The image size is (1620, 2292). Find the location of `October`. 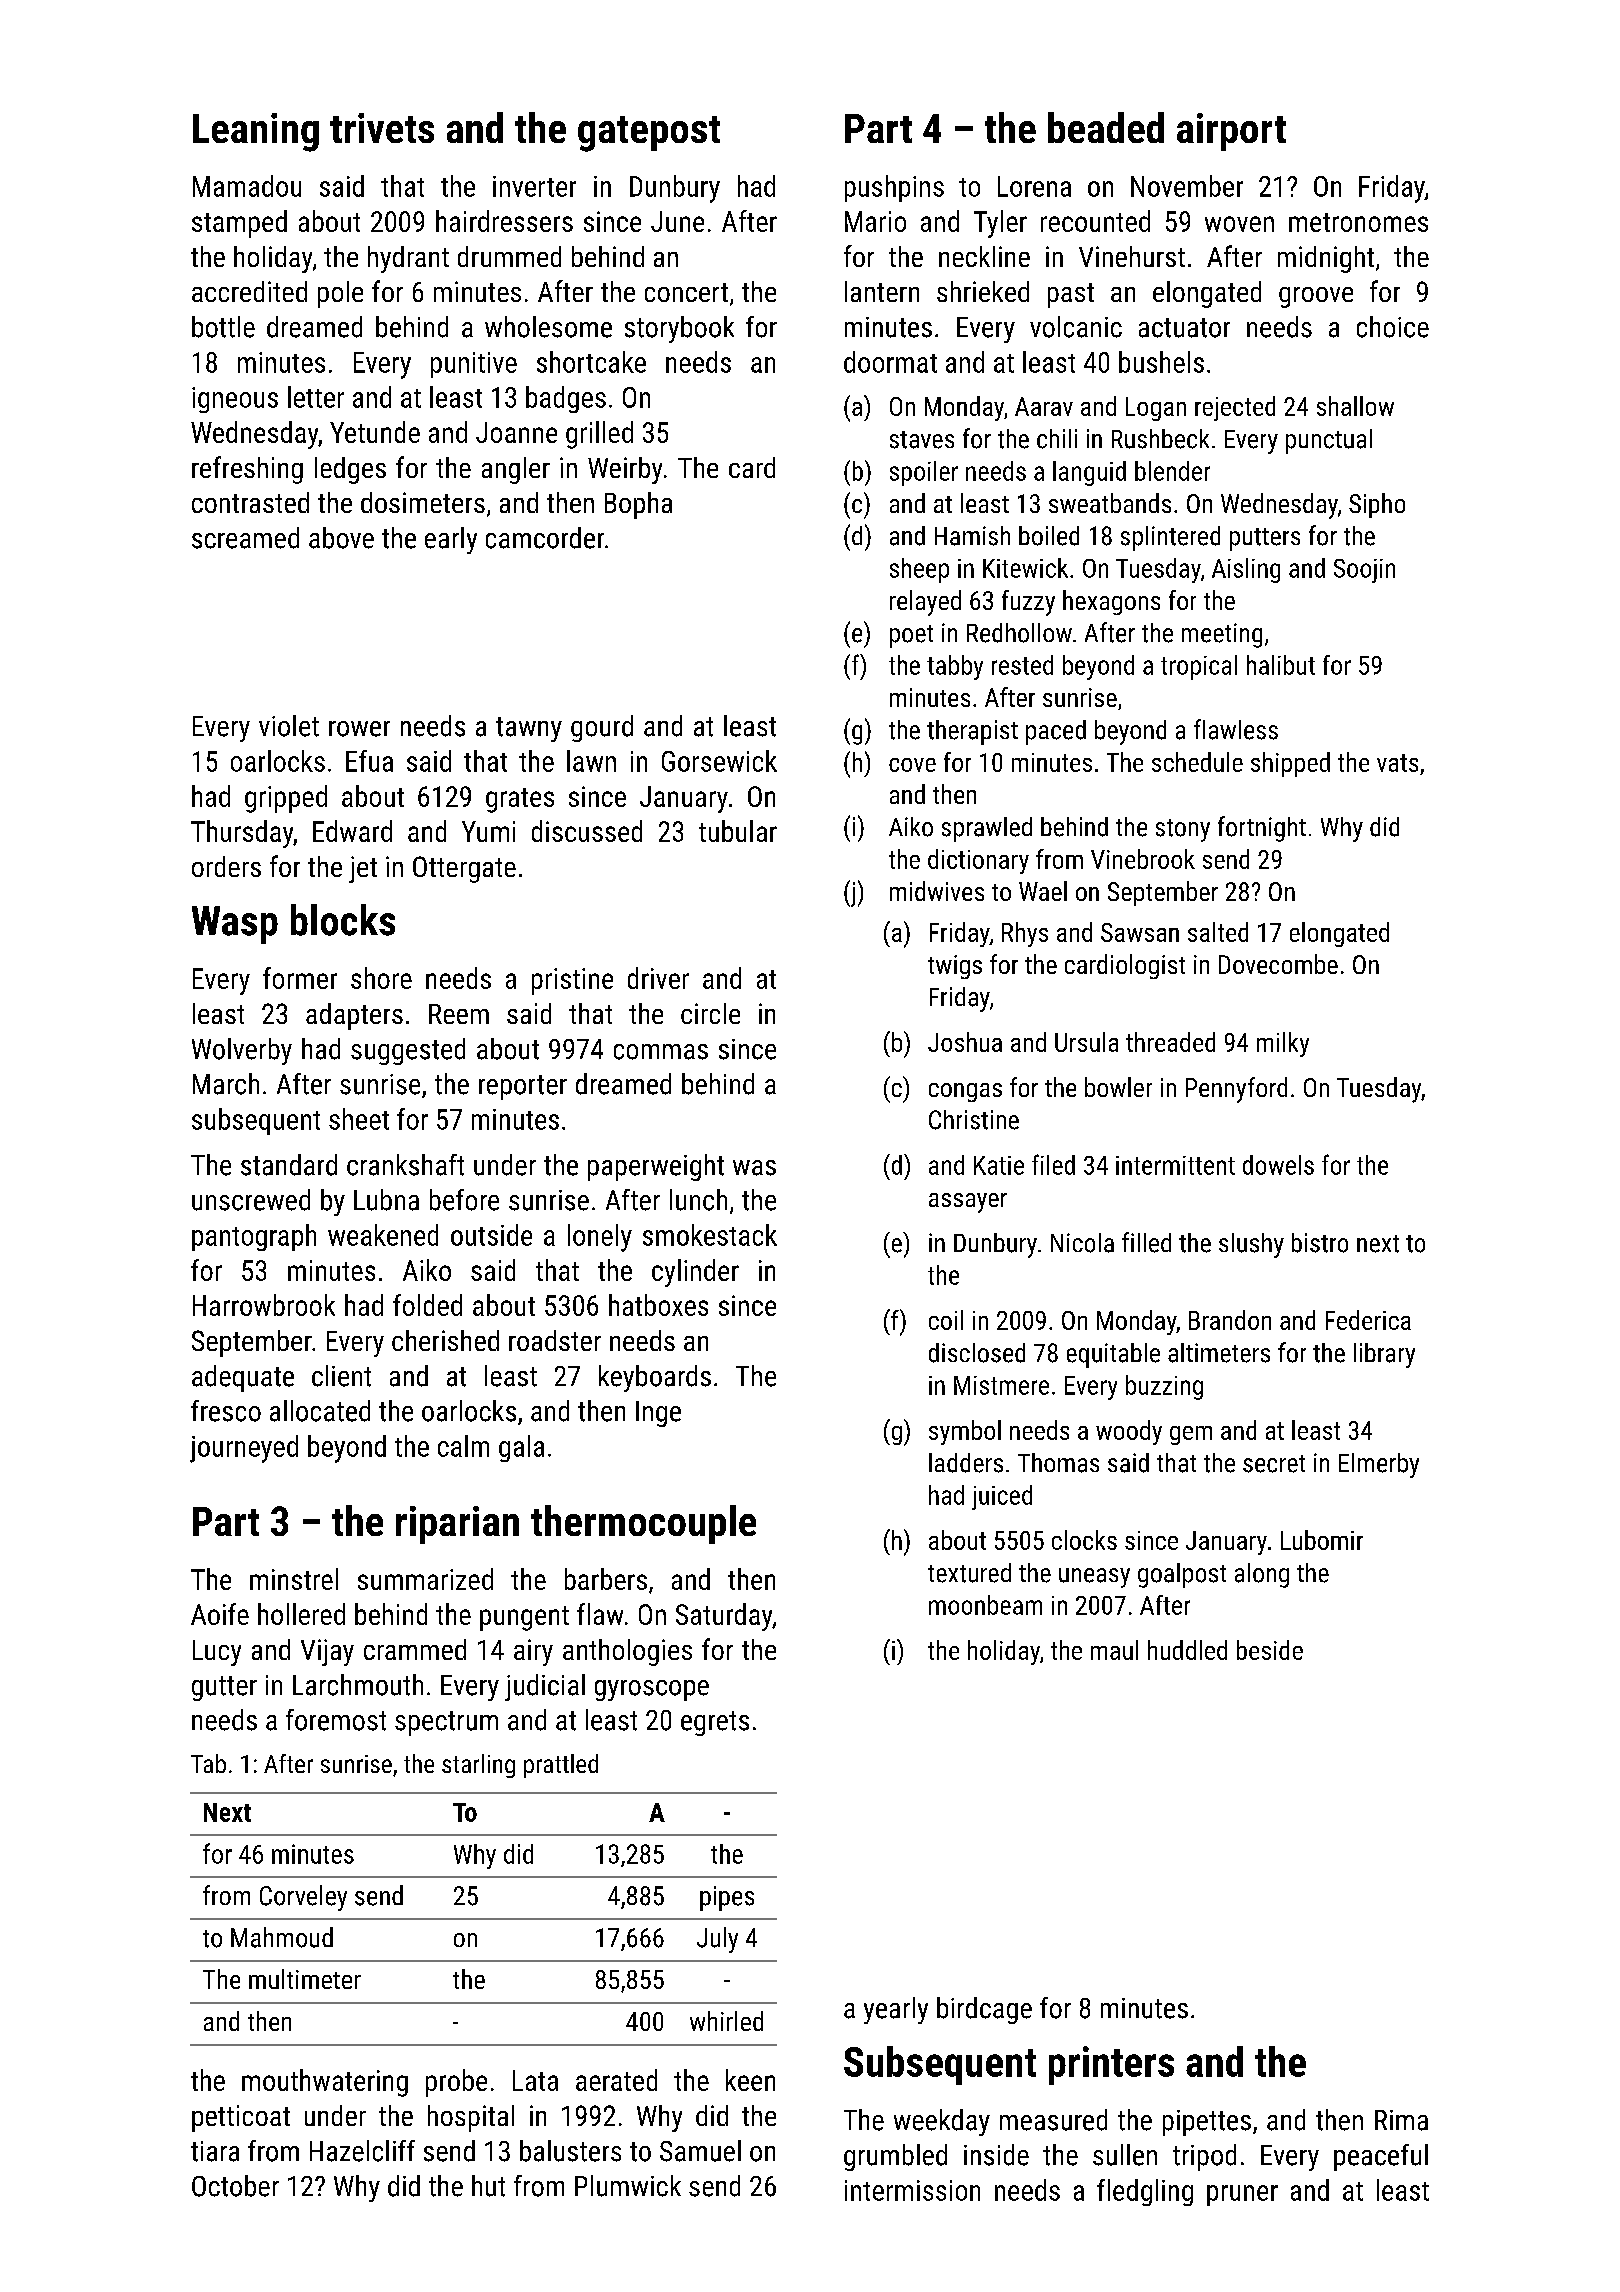

October is located at coordinates (235, 2186).
